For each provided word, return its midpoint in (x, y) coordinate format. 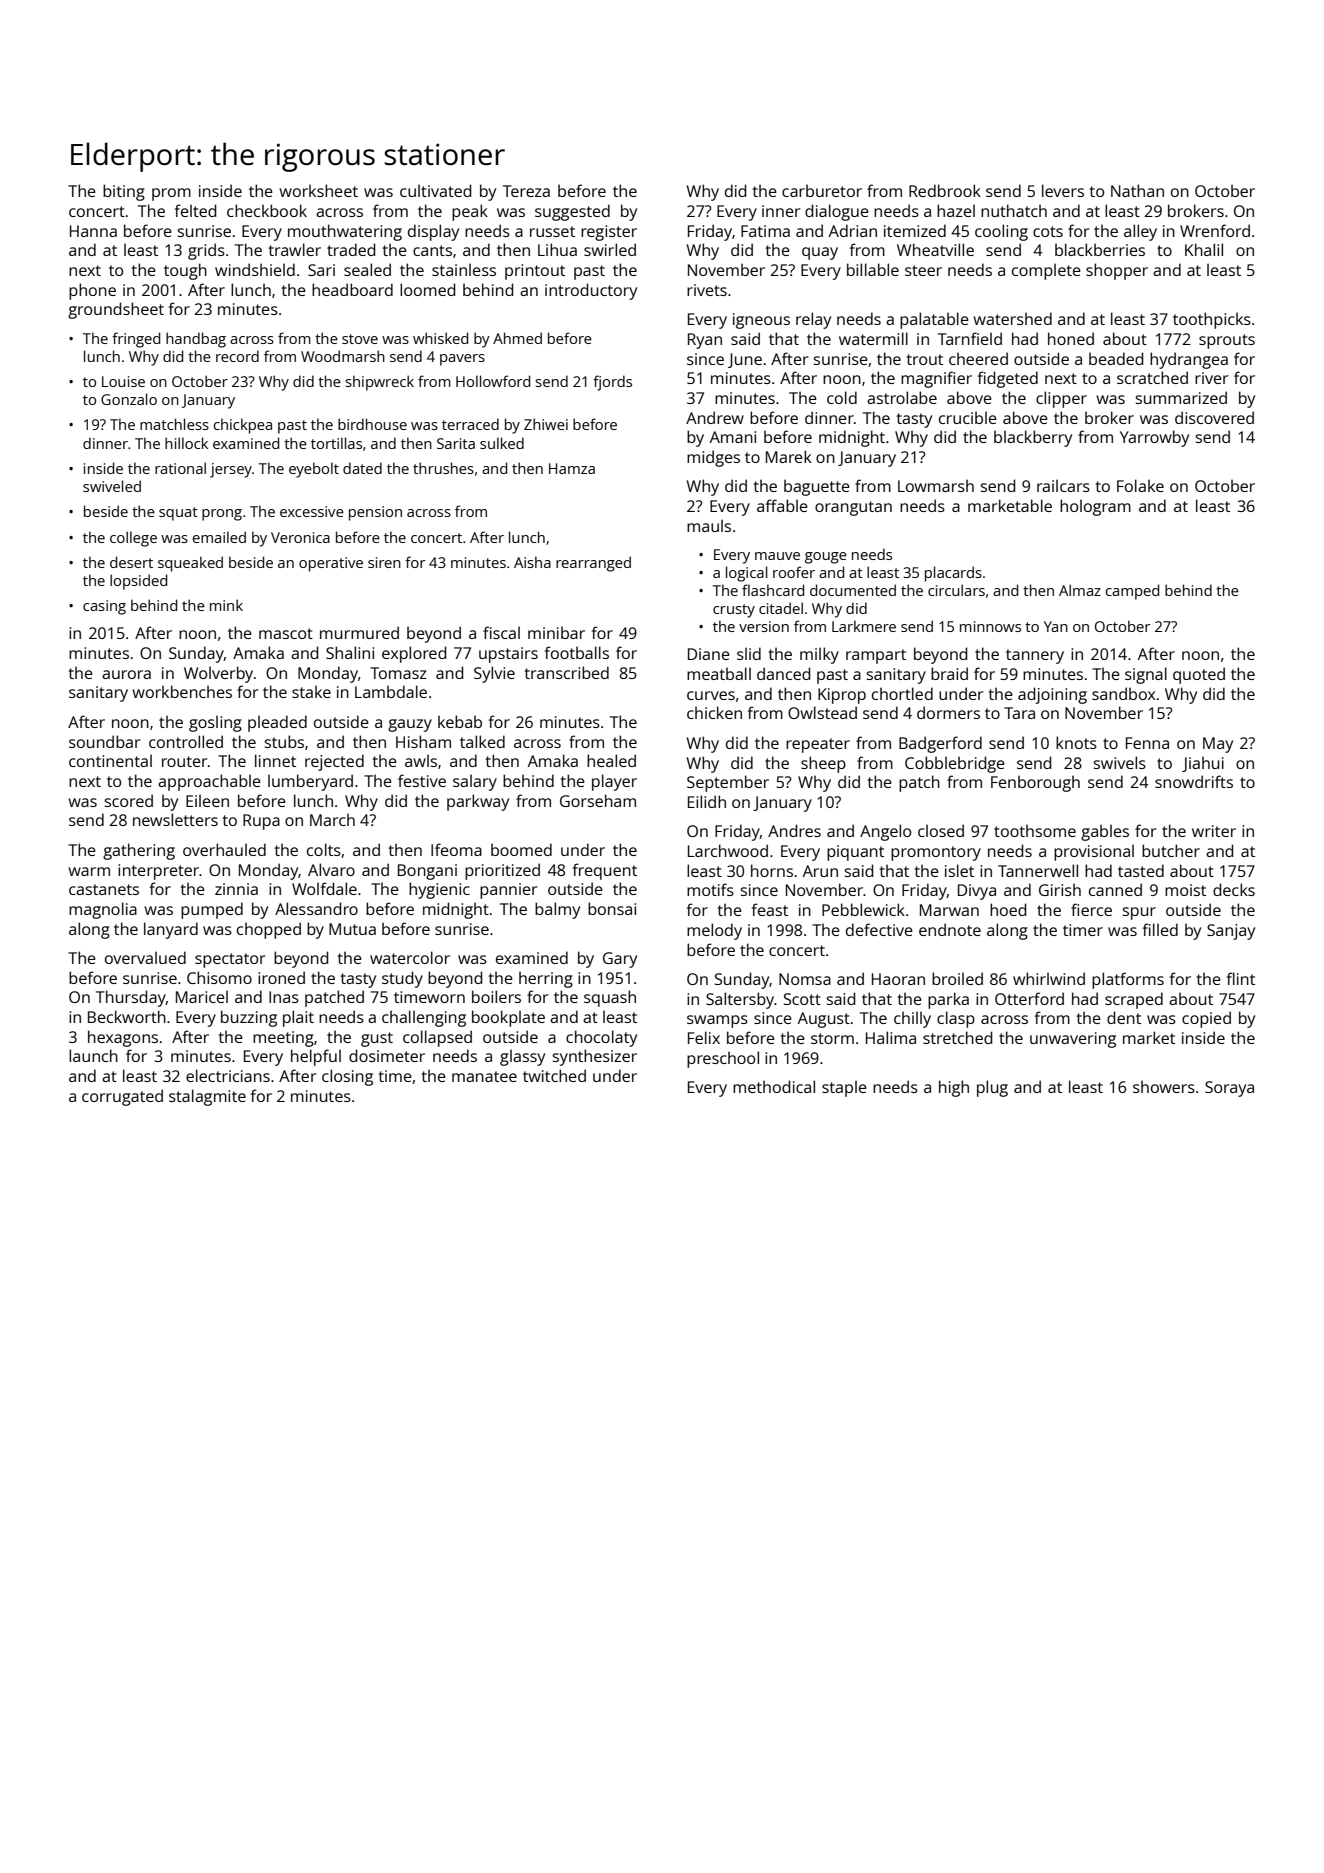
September (728, 783)
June (745, 360)
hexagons (123, 1038)
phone (92, 291)
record (237, 356)
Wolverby (218, 674)
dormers (948, 712)
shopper (1117, 271)
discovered (1214, 417)
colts (324, 849)
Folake (1140, 485)
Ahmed (517, 338)
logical (747, 574)
